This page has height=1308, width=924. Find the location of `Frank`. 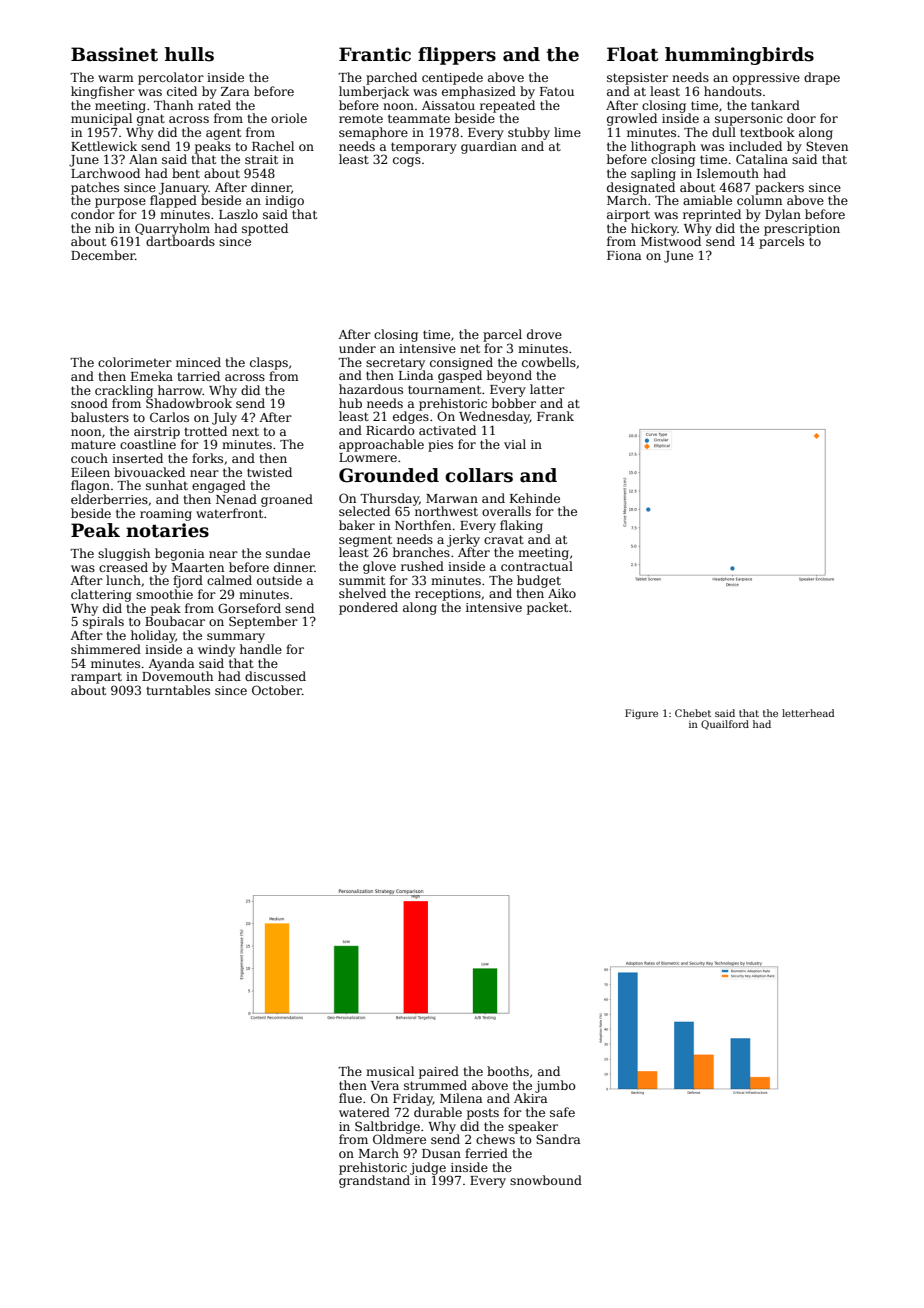

Frank is located at coordinates (555, 416).
